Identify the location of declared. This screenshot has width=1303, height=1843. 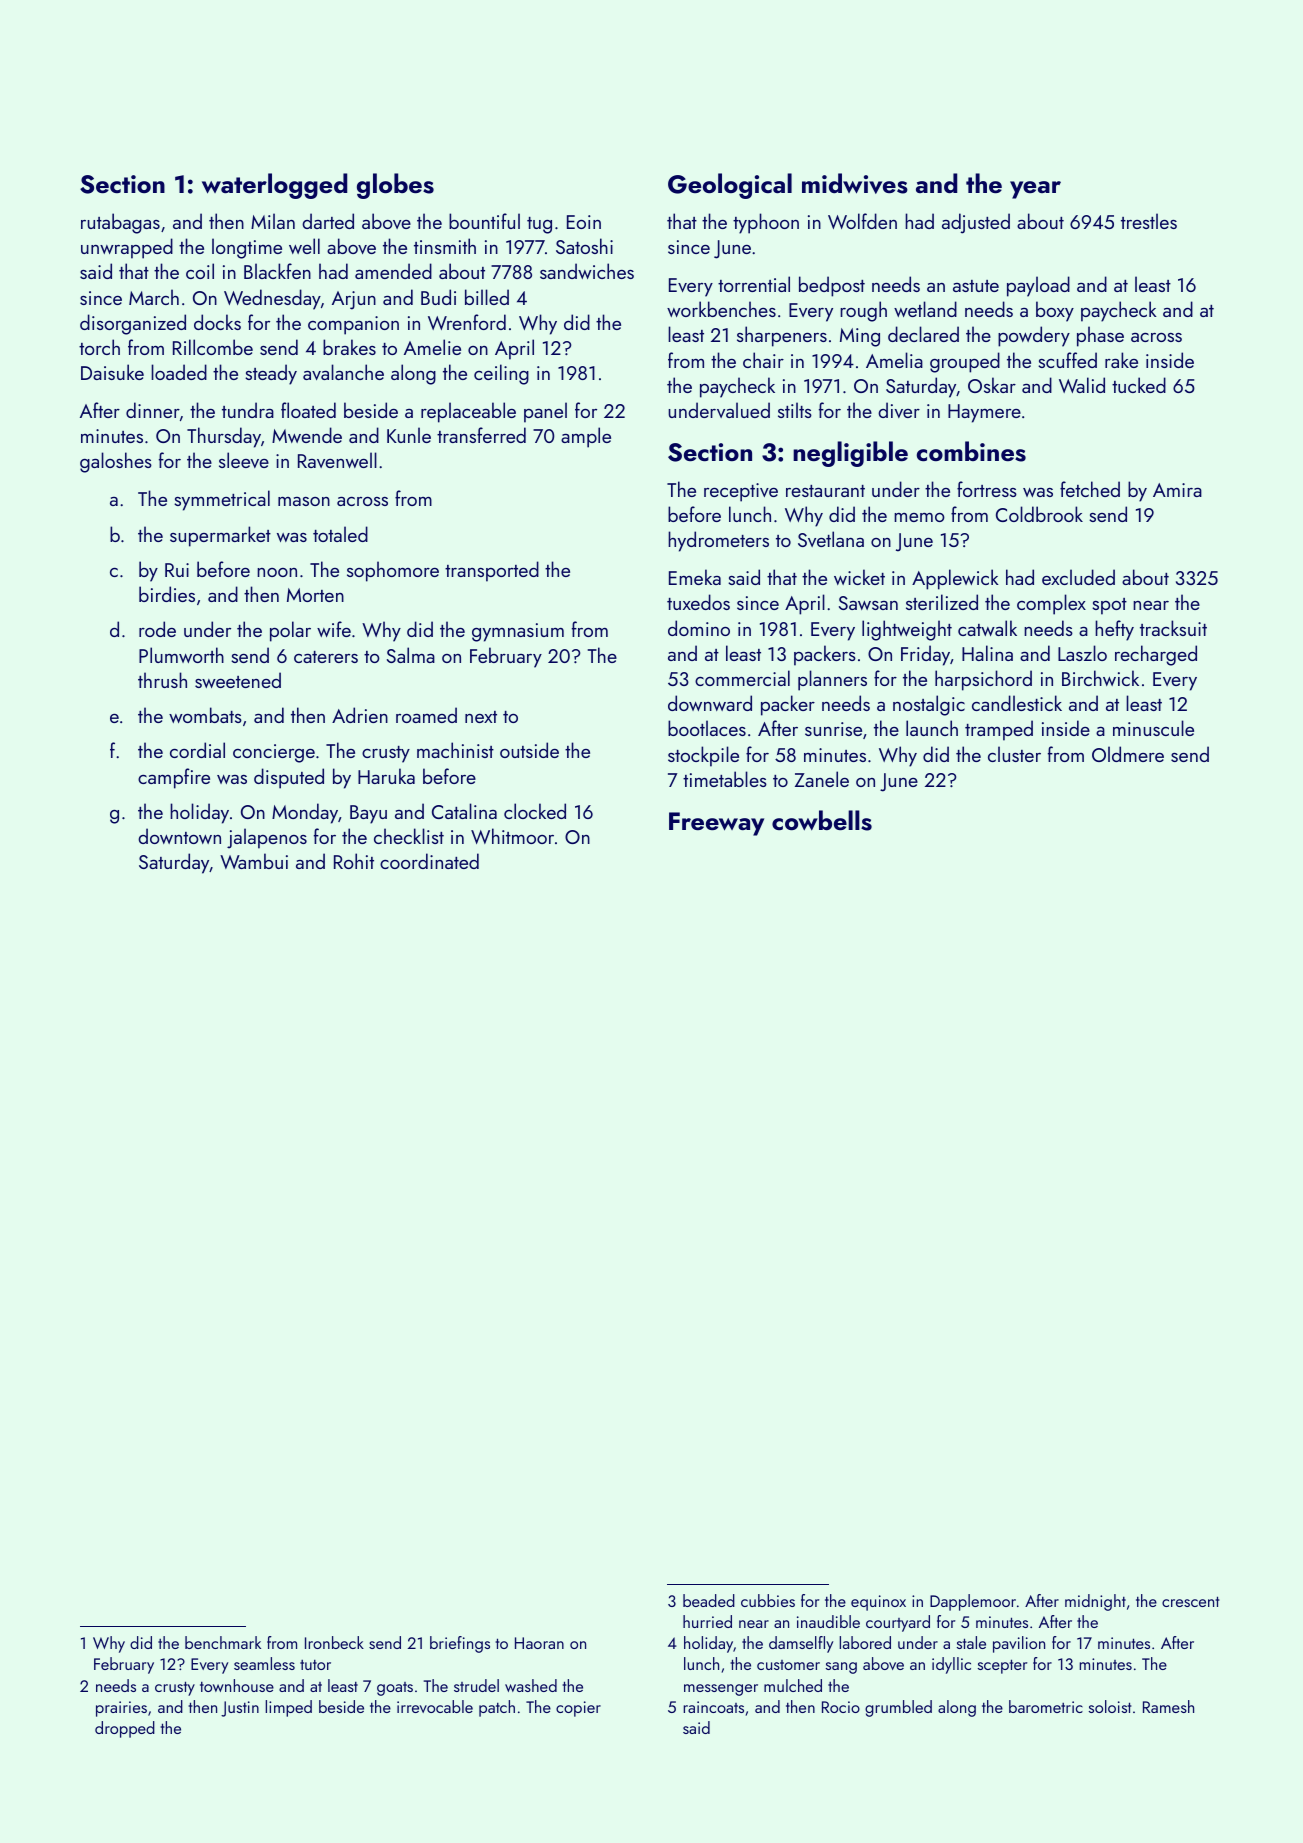
(923, 334).
